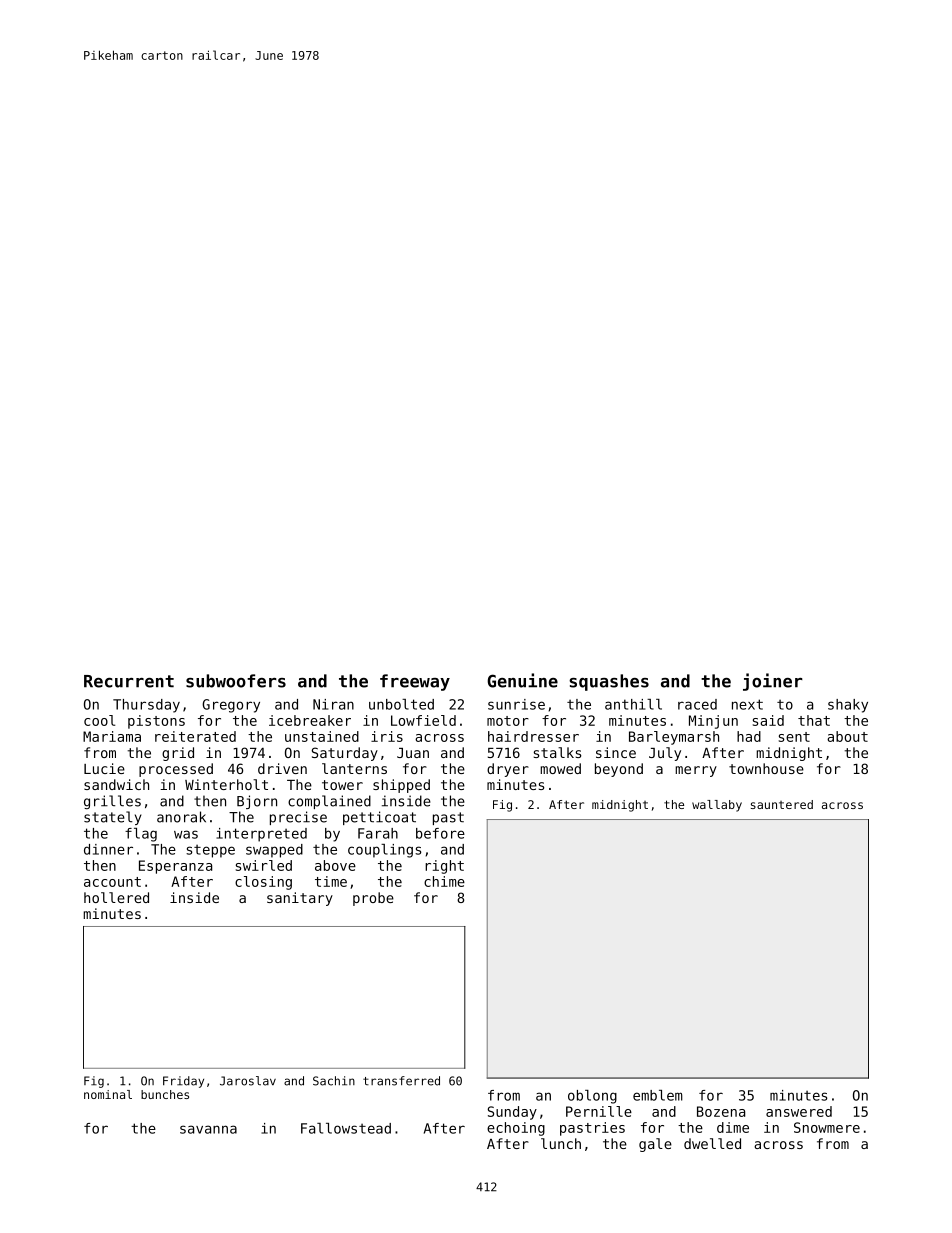  I want to click on oblong, so click(592, 1097).
